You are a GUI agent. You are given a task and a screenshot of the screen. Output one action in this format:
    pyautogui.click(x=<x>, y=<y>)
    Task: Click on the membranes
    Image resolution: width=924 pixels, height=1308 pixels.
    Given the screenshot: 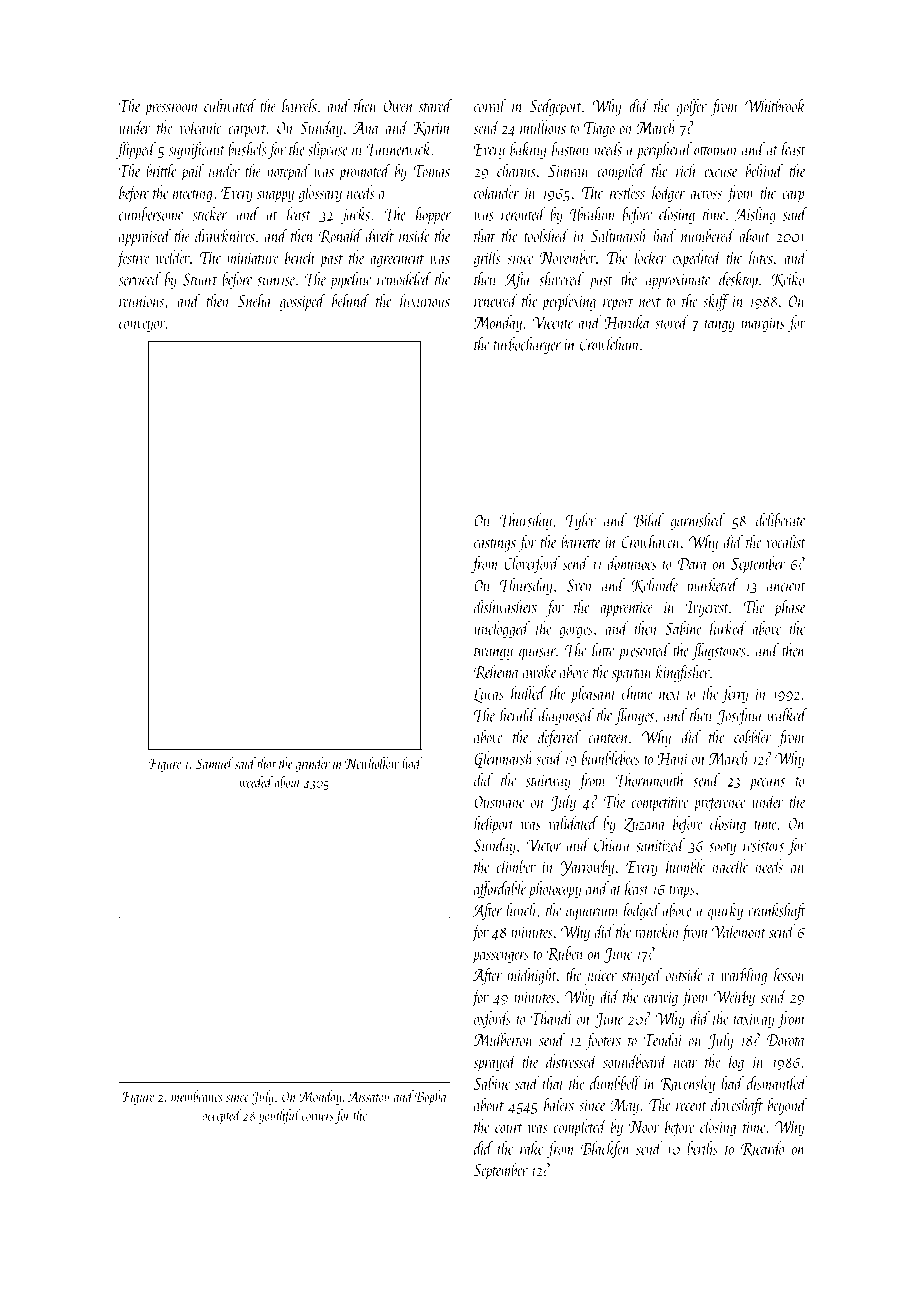 What is the action you would take?
    pyautogui.click(x=197, y=1096)
